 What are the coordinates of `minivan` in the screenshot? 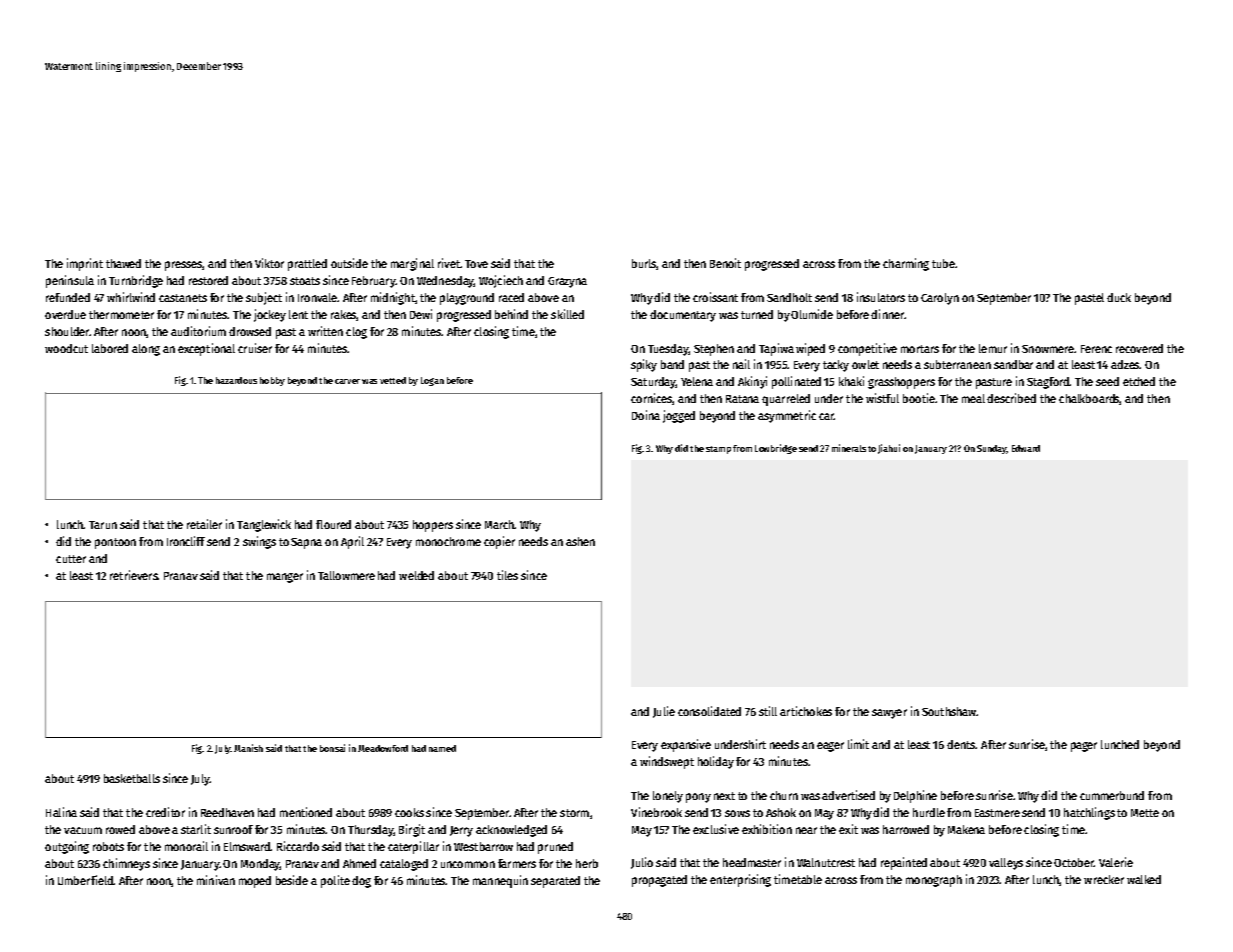 It's located at (216, 880).
